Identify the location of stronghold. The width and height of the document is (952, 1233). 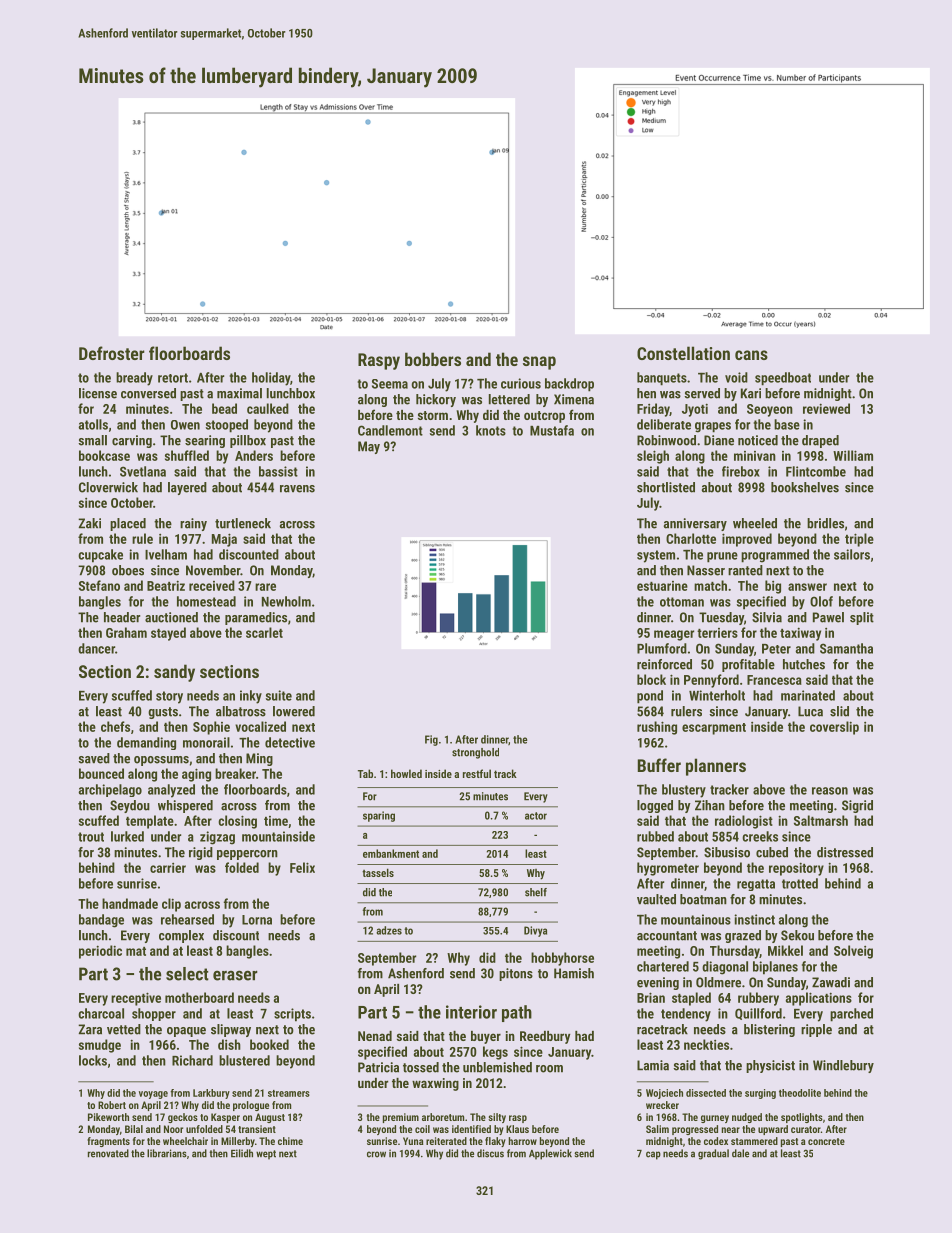
(475, 753).
